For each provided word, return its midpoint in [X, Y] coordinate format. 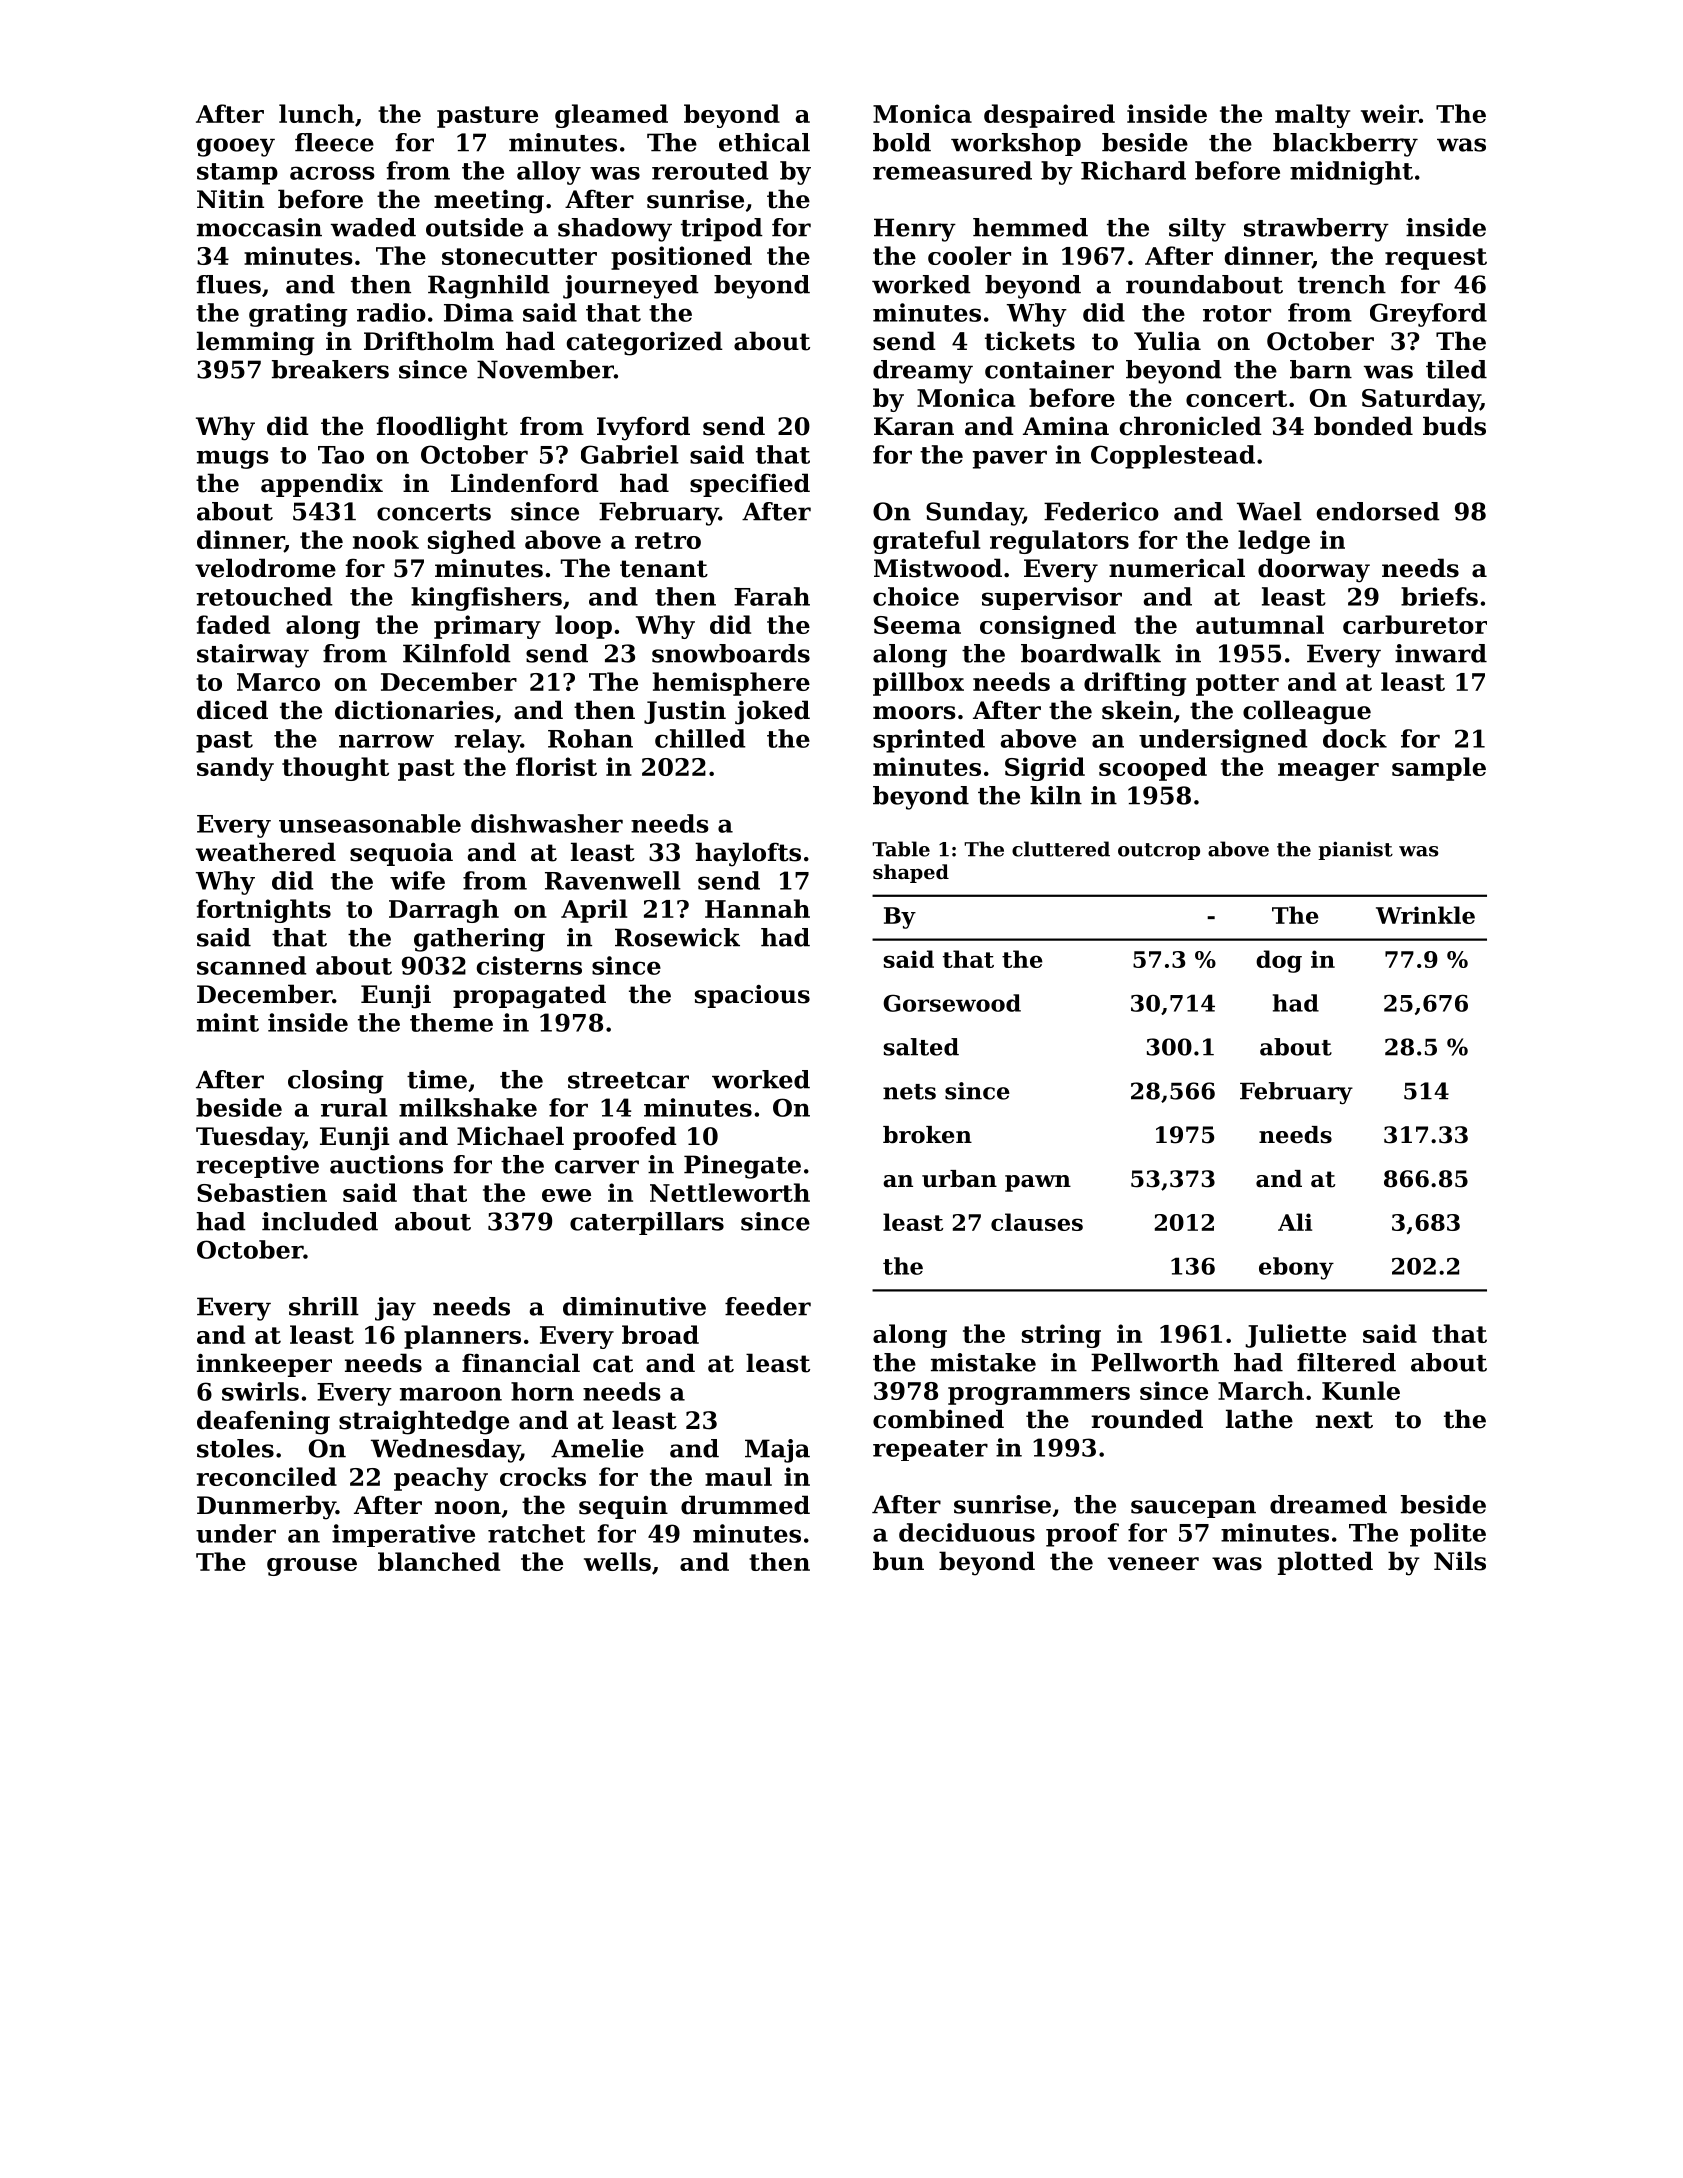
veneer [1153, 1564]
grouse [312, 1567]
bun [898, 1561]
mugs [233, 459]
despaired [1049, 116]
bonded [1363, 426]
